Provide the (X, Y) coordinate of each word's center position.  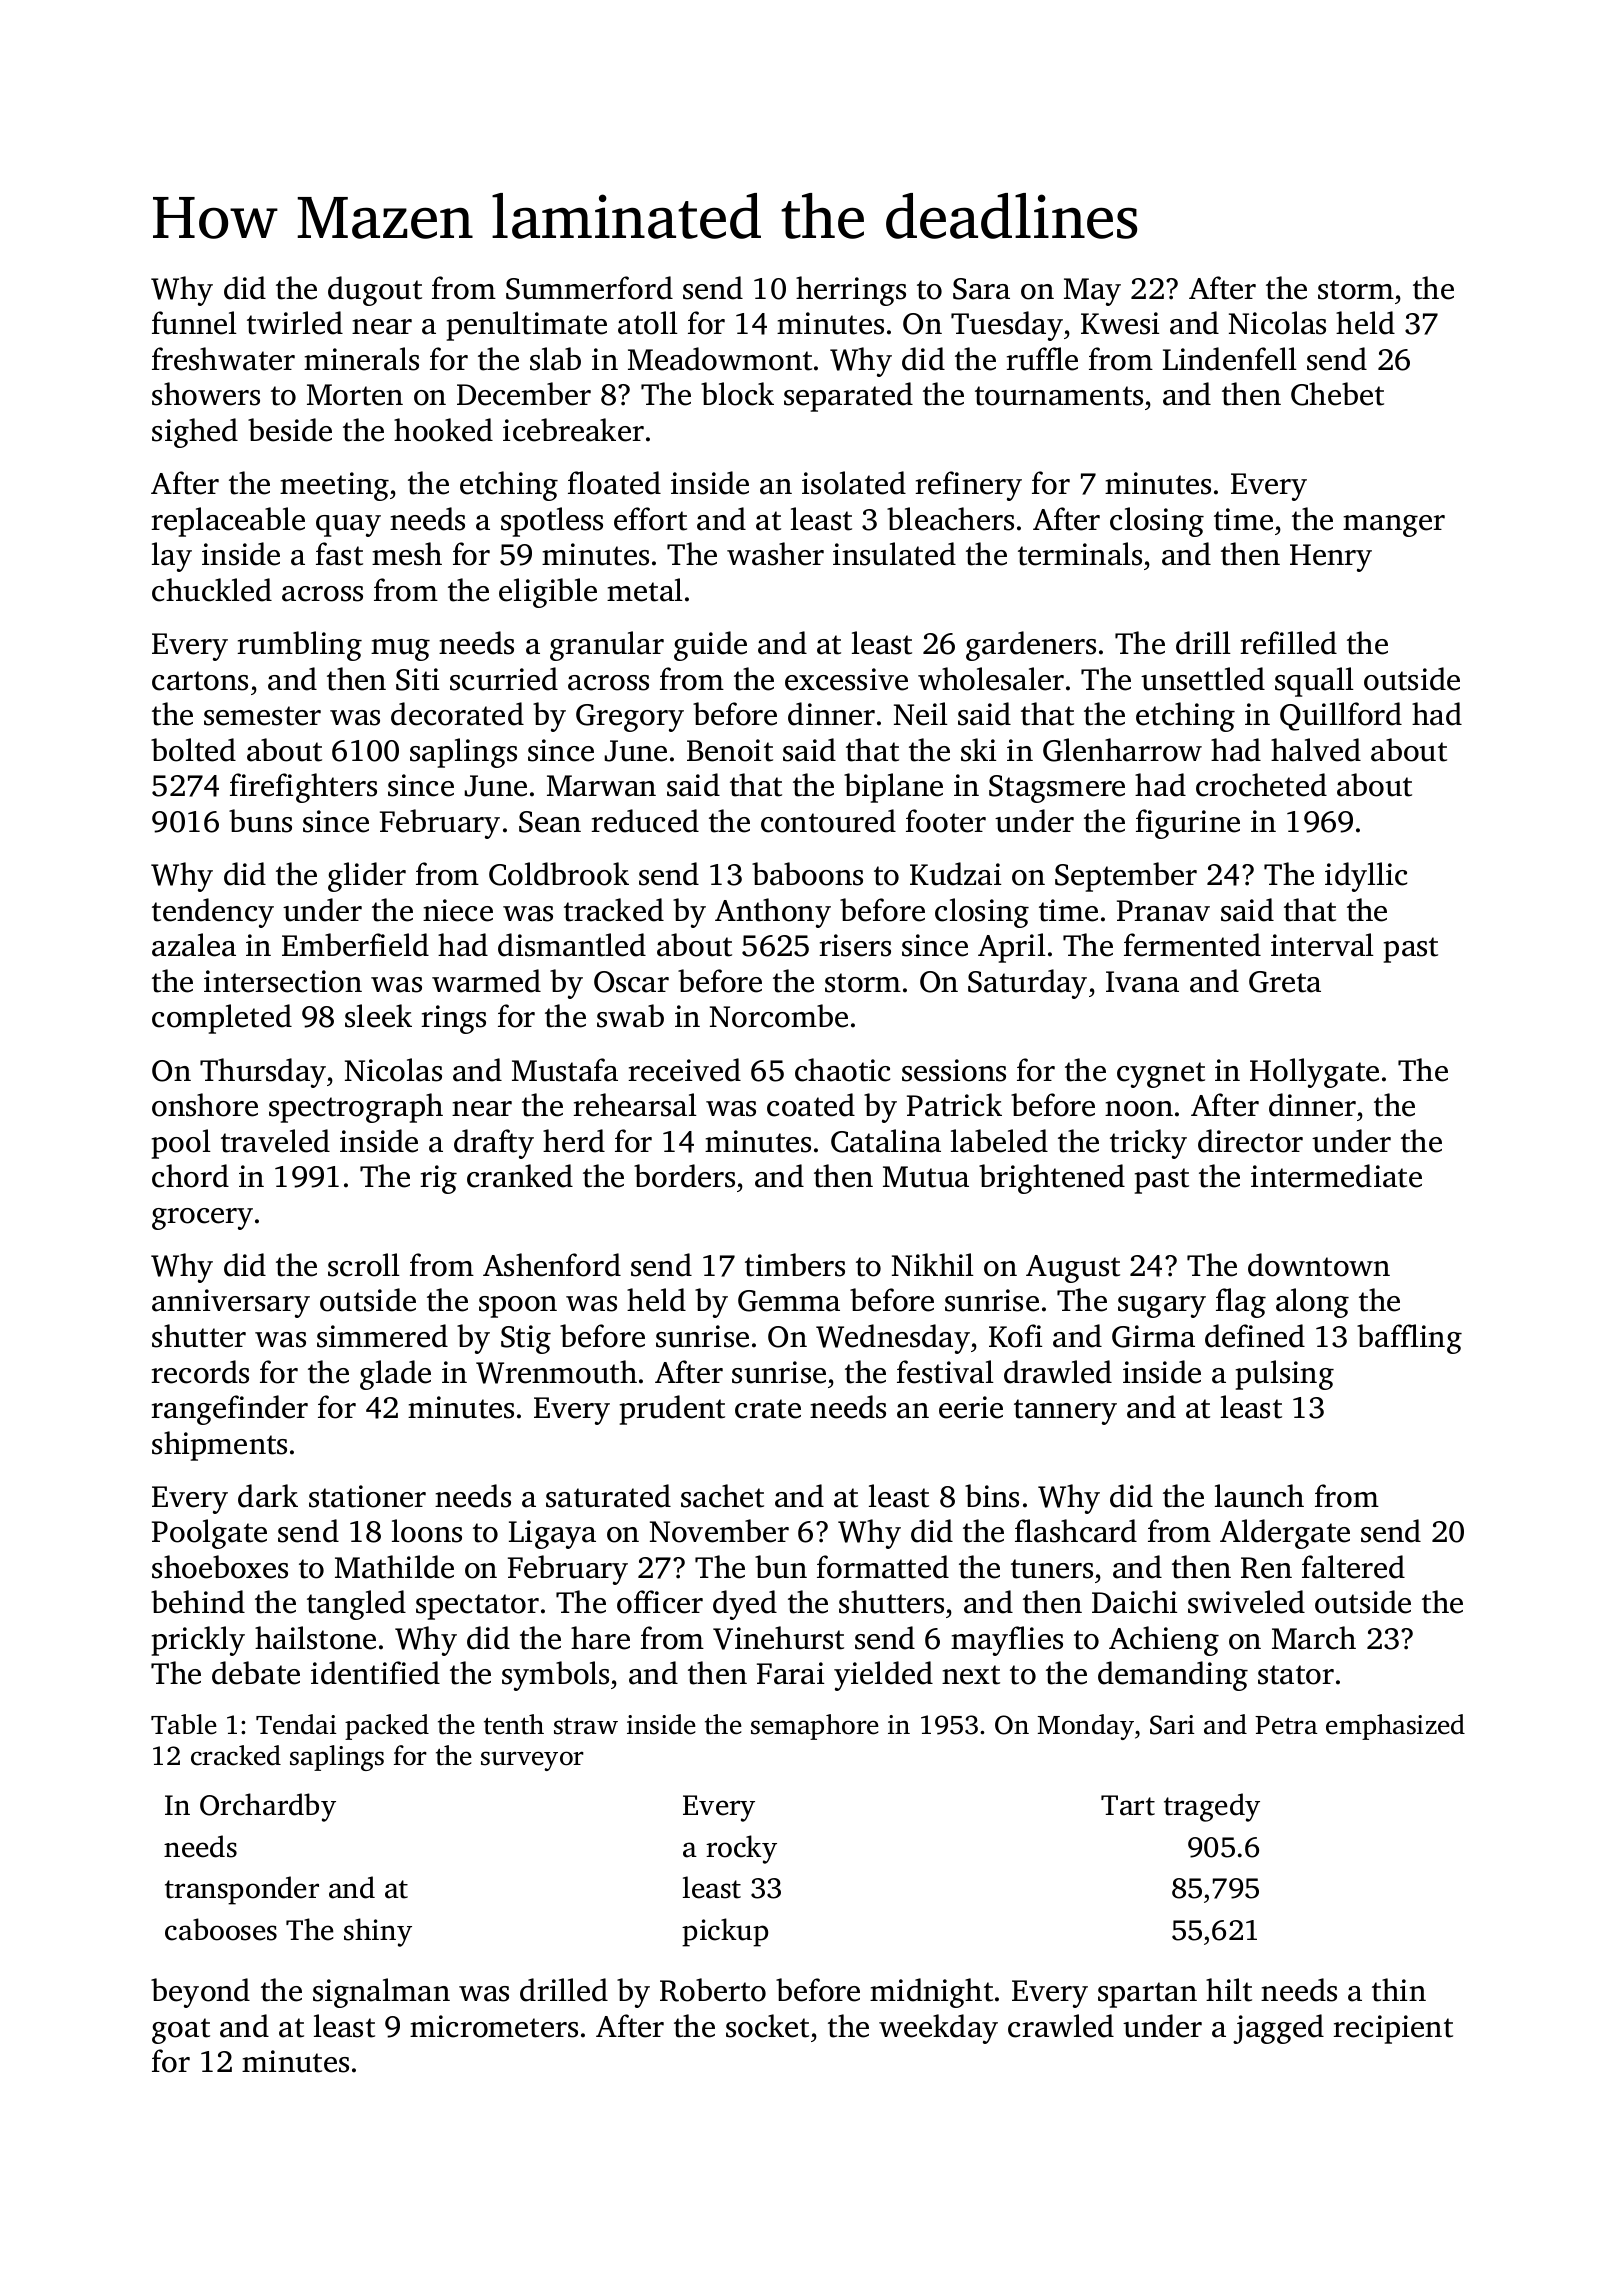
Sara (981, 289)
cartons (200, 681)
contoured (828, 821)
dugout (375, 291)
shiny (378, 1932)
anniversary (231, 1303)
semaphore (815, 1727)
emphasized (1395, 1727)
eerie (971, 1407)
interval (1322, 945)
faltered (1353, 1567)
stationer (367, 1496)
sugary (1162, 1307)
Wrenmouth (556, 1372)
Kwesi (1120, 323)
